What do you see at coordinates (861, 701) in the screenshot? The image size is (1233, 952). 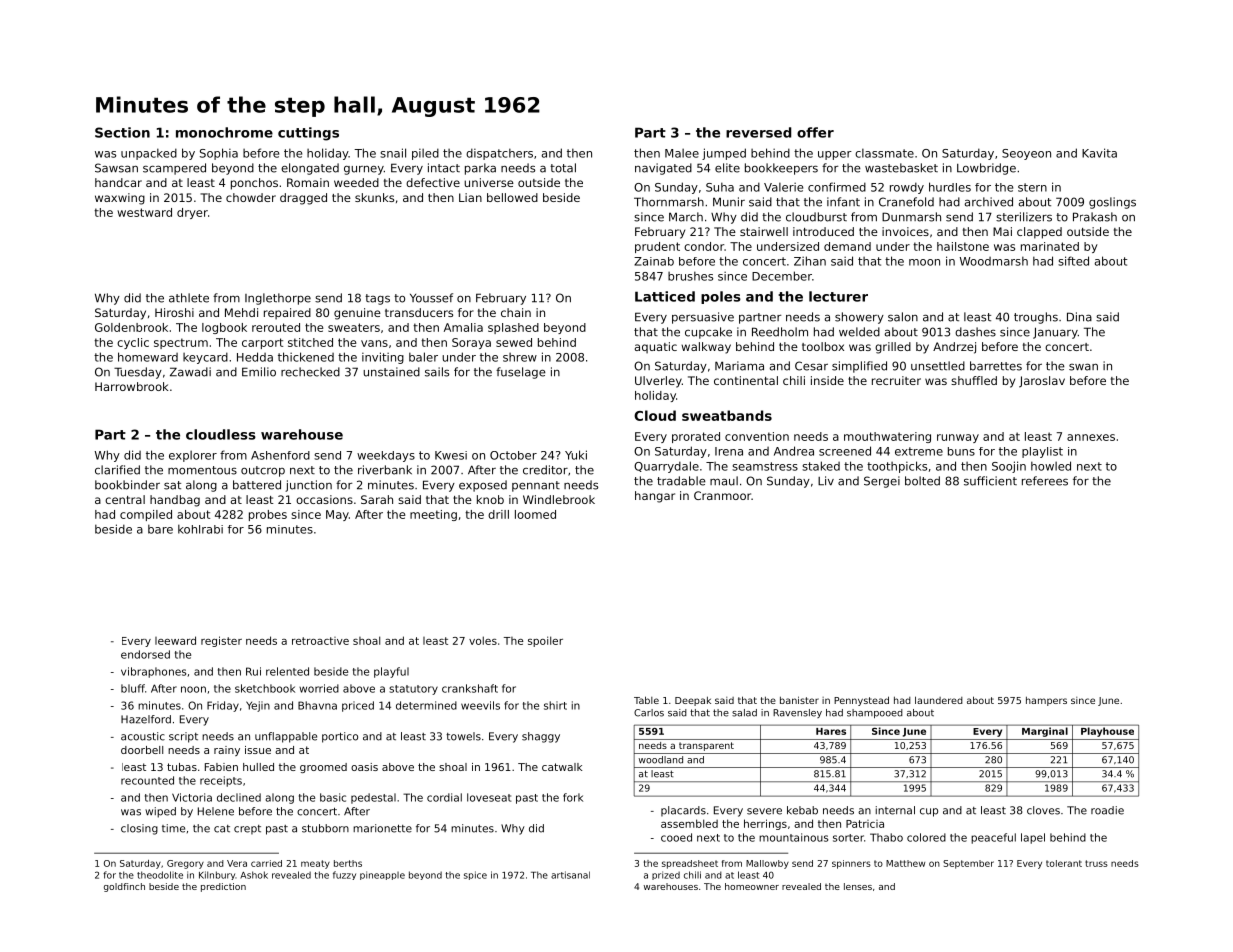 I see `Pennystead` at bounding box center [861, 701].
